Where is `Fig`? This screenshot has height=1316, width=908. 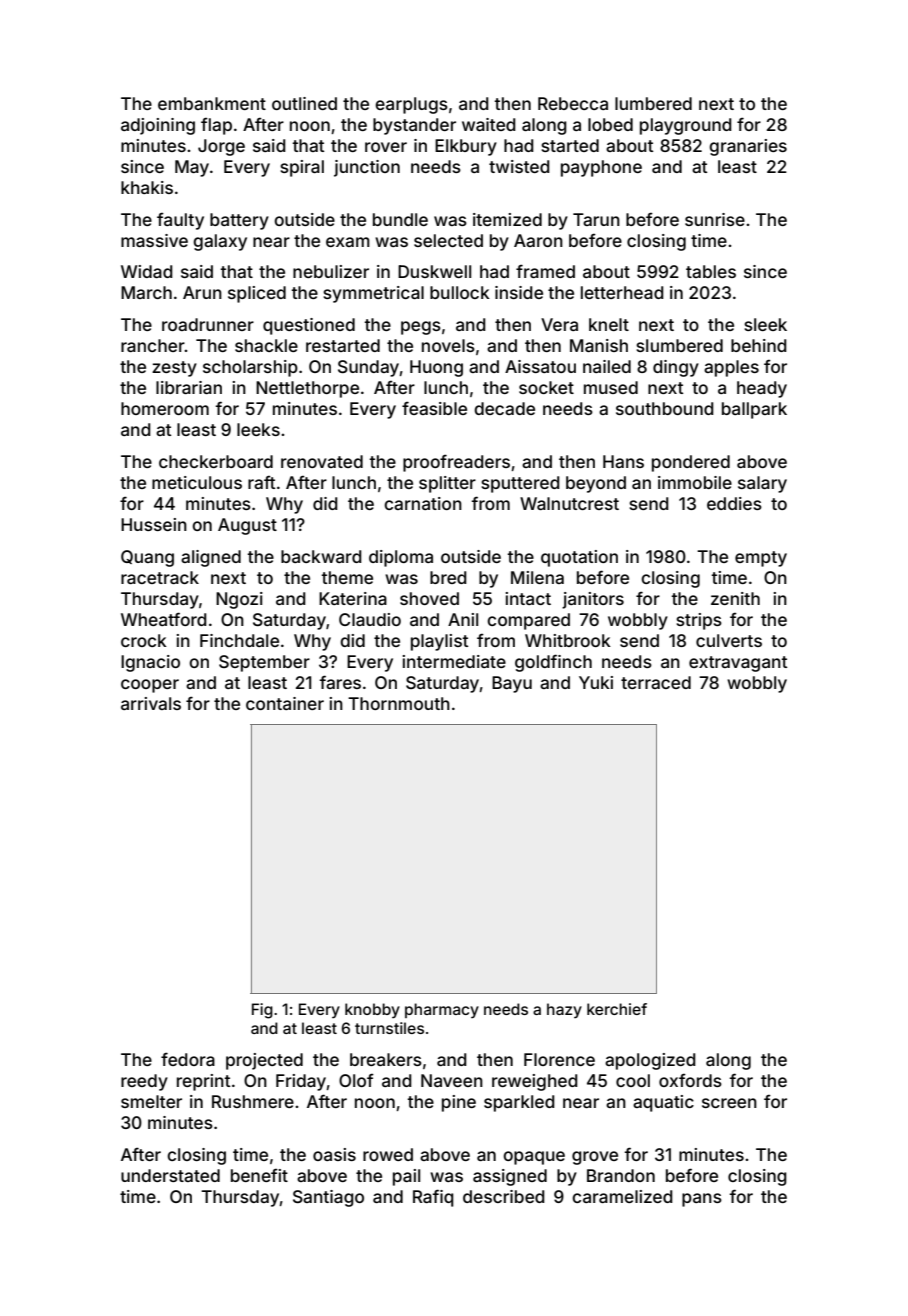 Fig is located at coordinates (262, 1011).
